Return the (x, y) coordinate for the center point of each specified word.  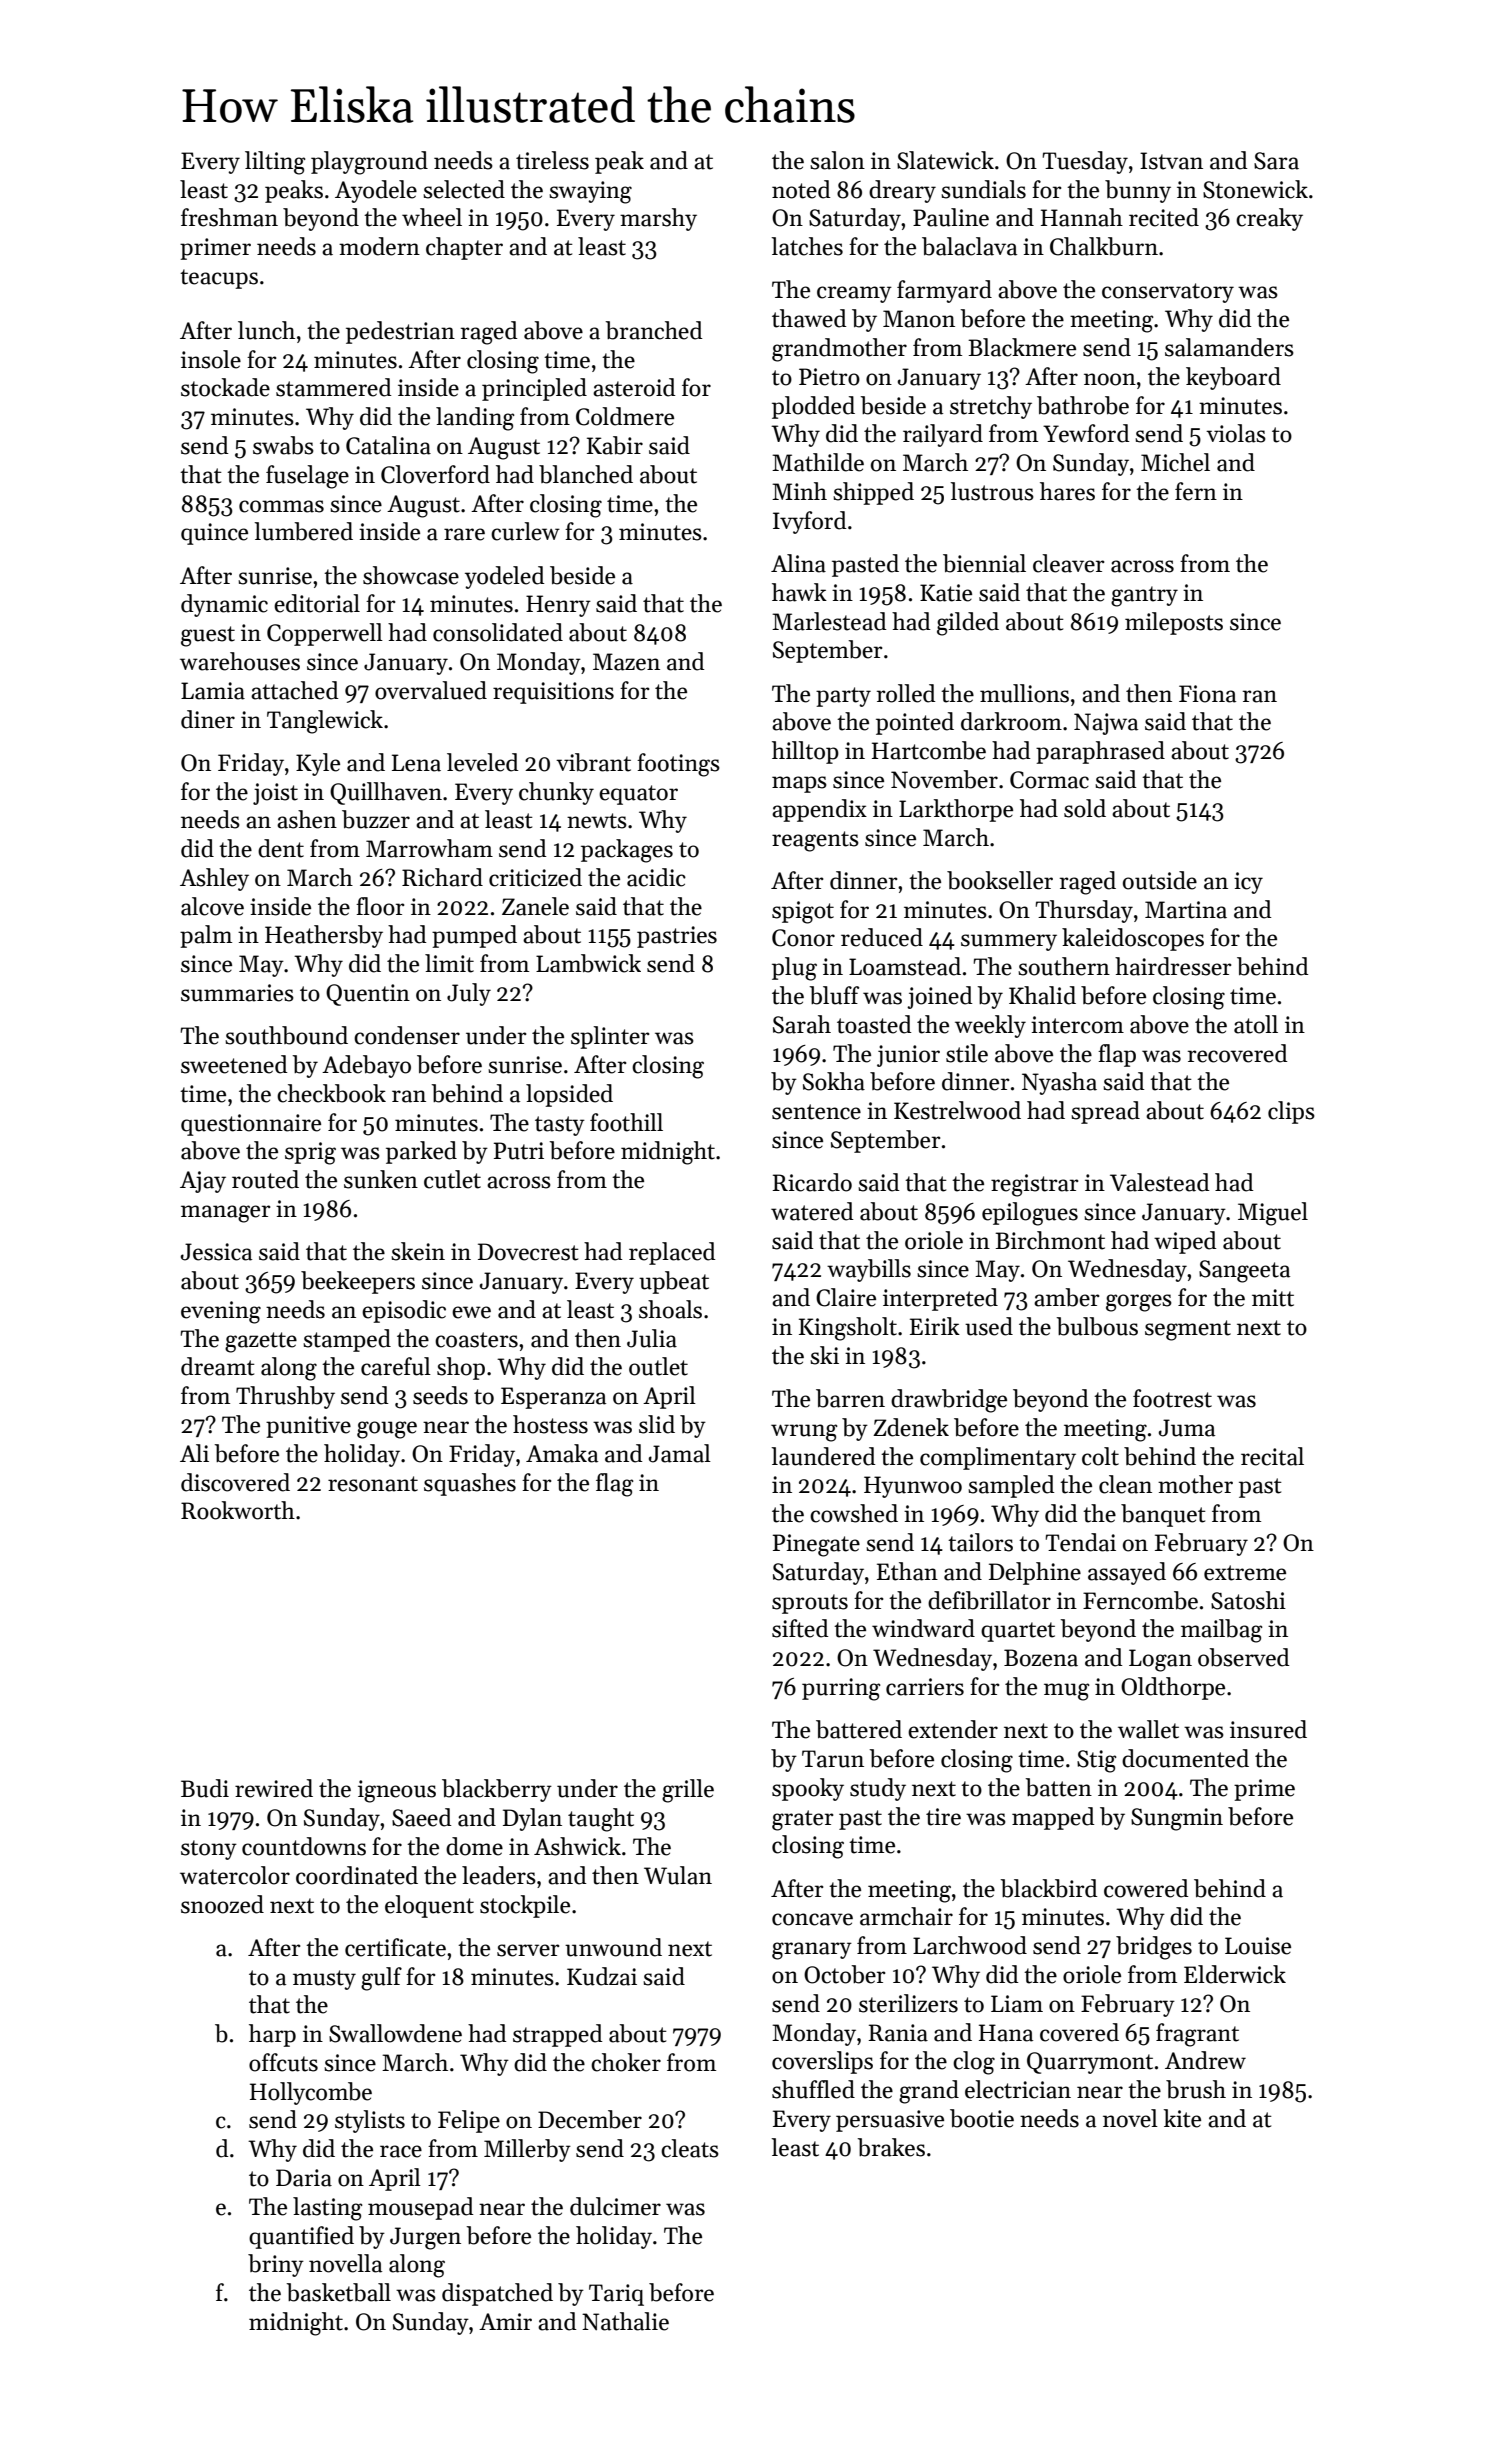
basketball (338, 2292)
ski (824, 1355)
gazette (261, 1342)
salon (837, 160)
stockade (225, 387)
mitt (1273, 1298)
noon (1110, 379)
